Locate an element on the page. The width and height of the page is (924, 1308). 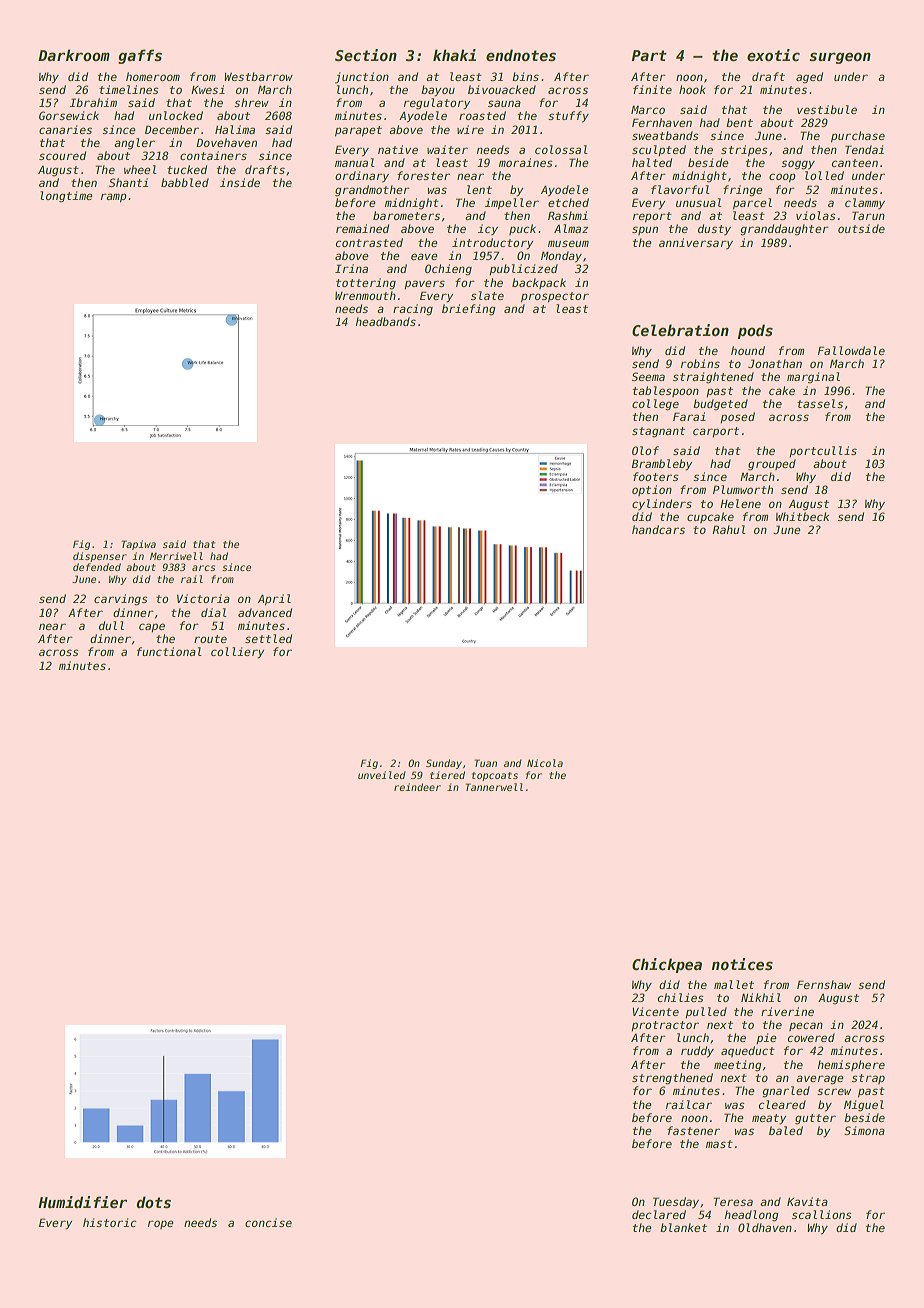
Olof is located at coordinates (645, 450).
